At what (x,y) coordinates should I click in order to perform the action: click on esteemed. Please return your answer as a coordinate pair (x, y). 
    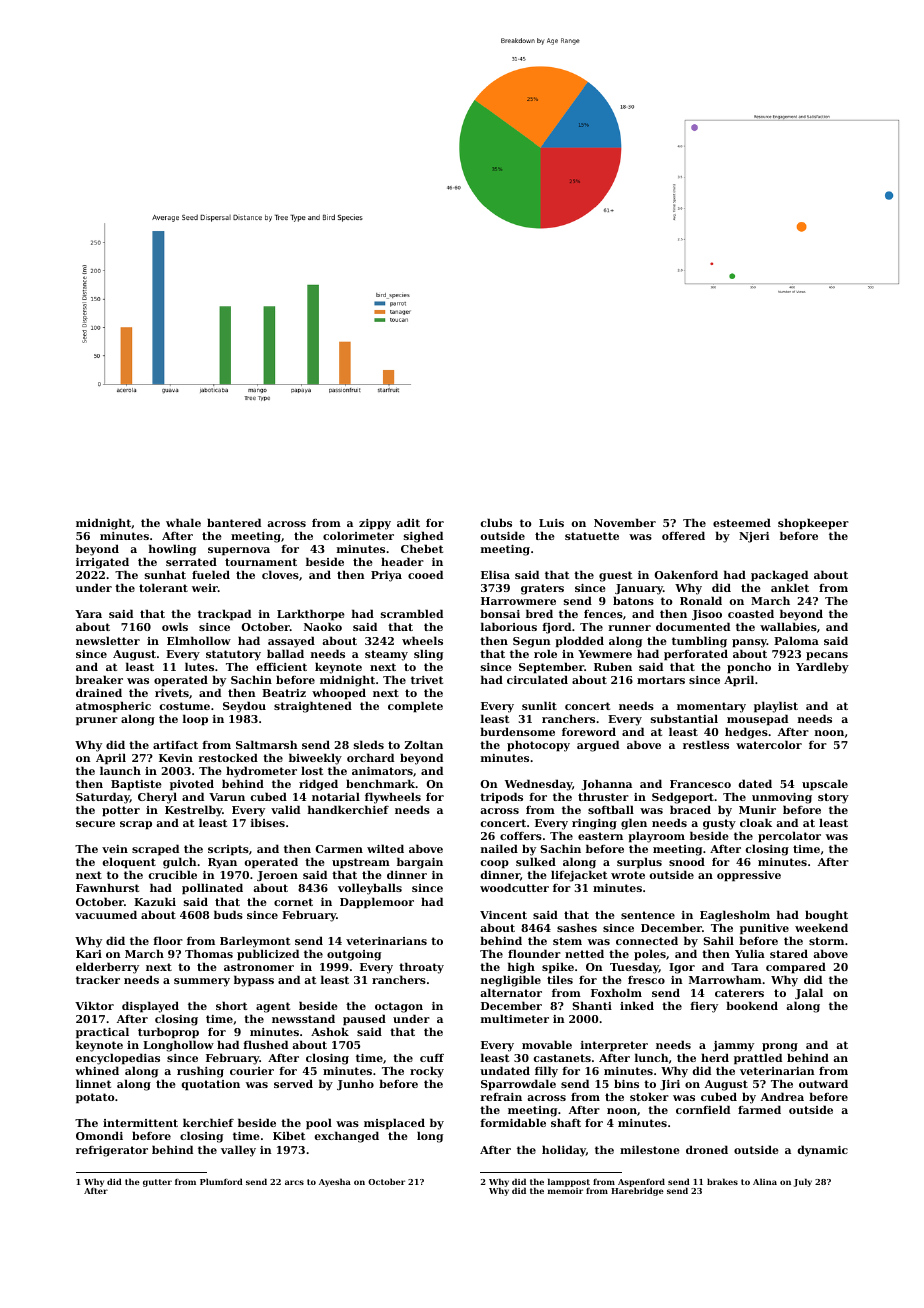
    Looking at the image, I should click on (742, 522).
